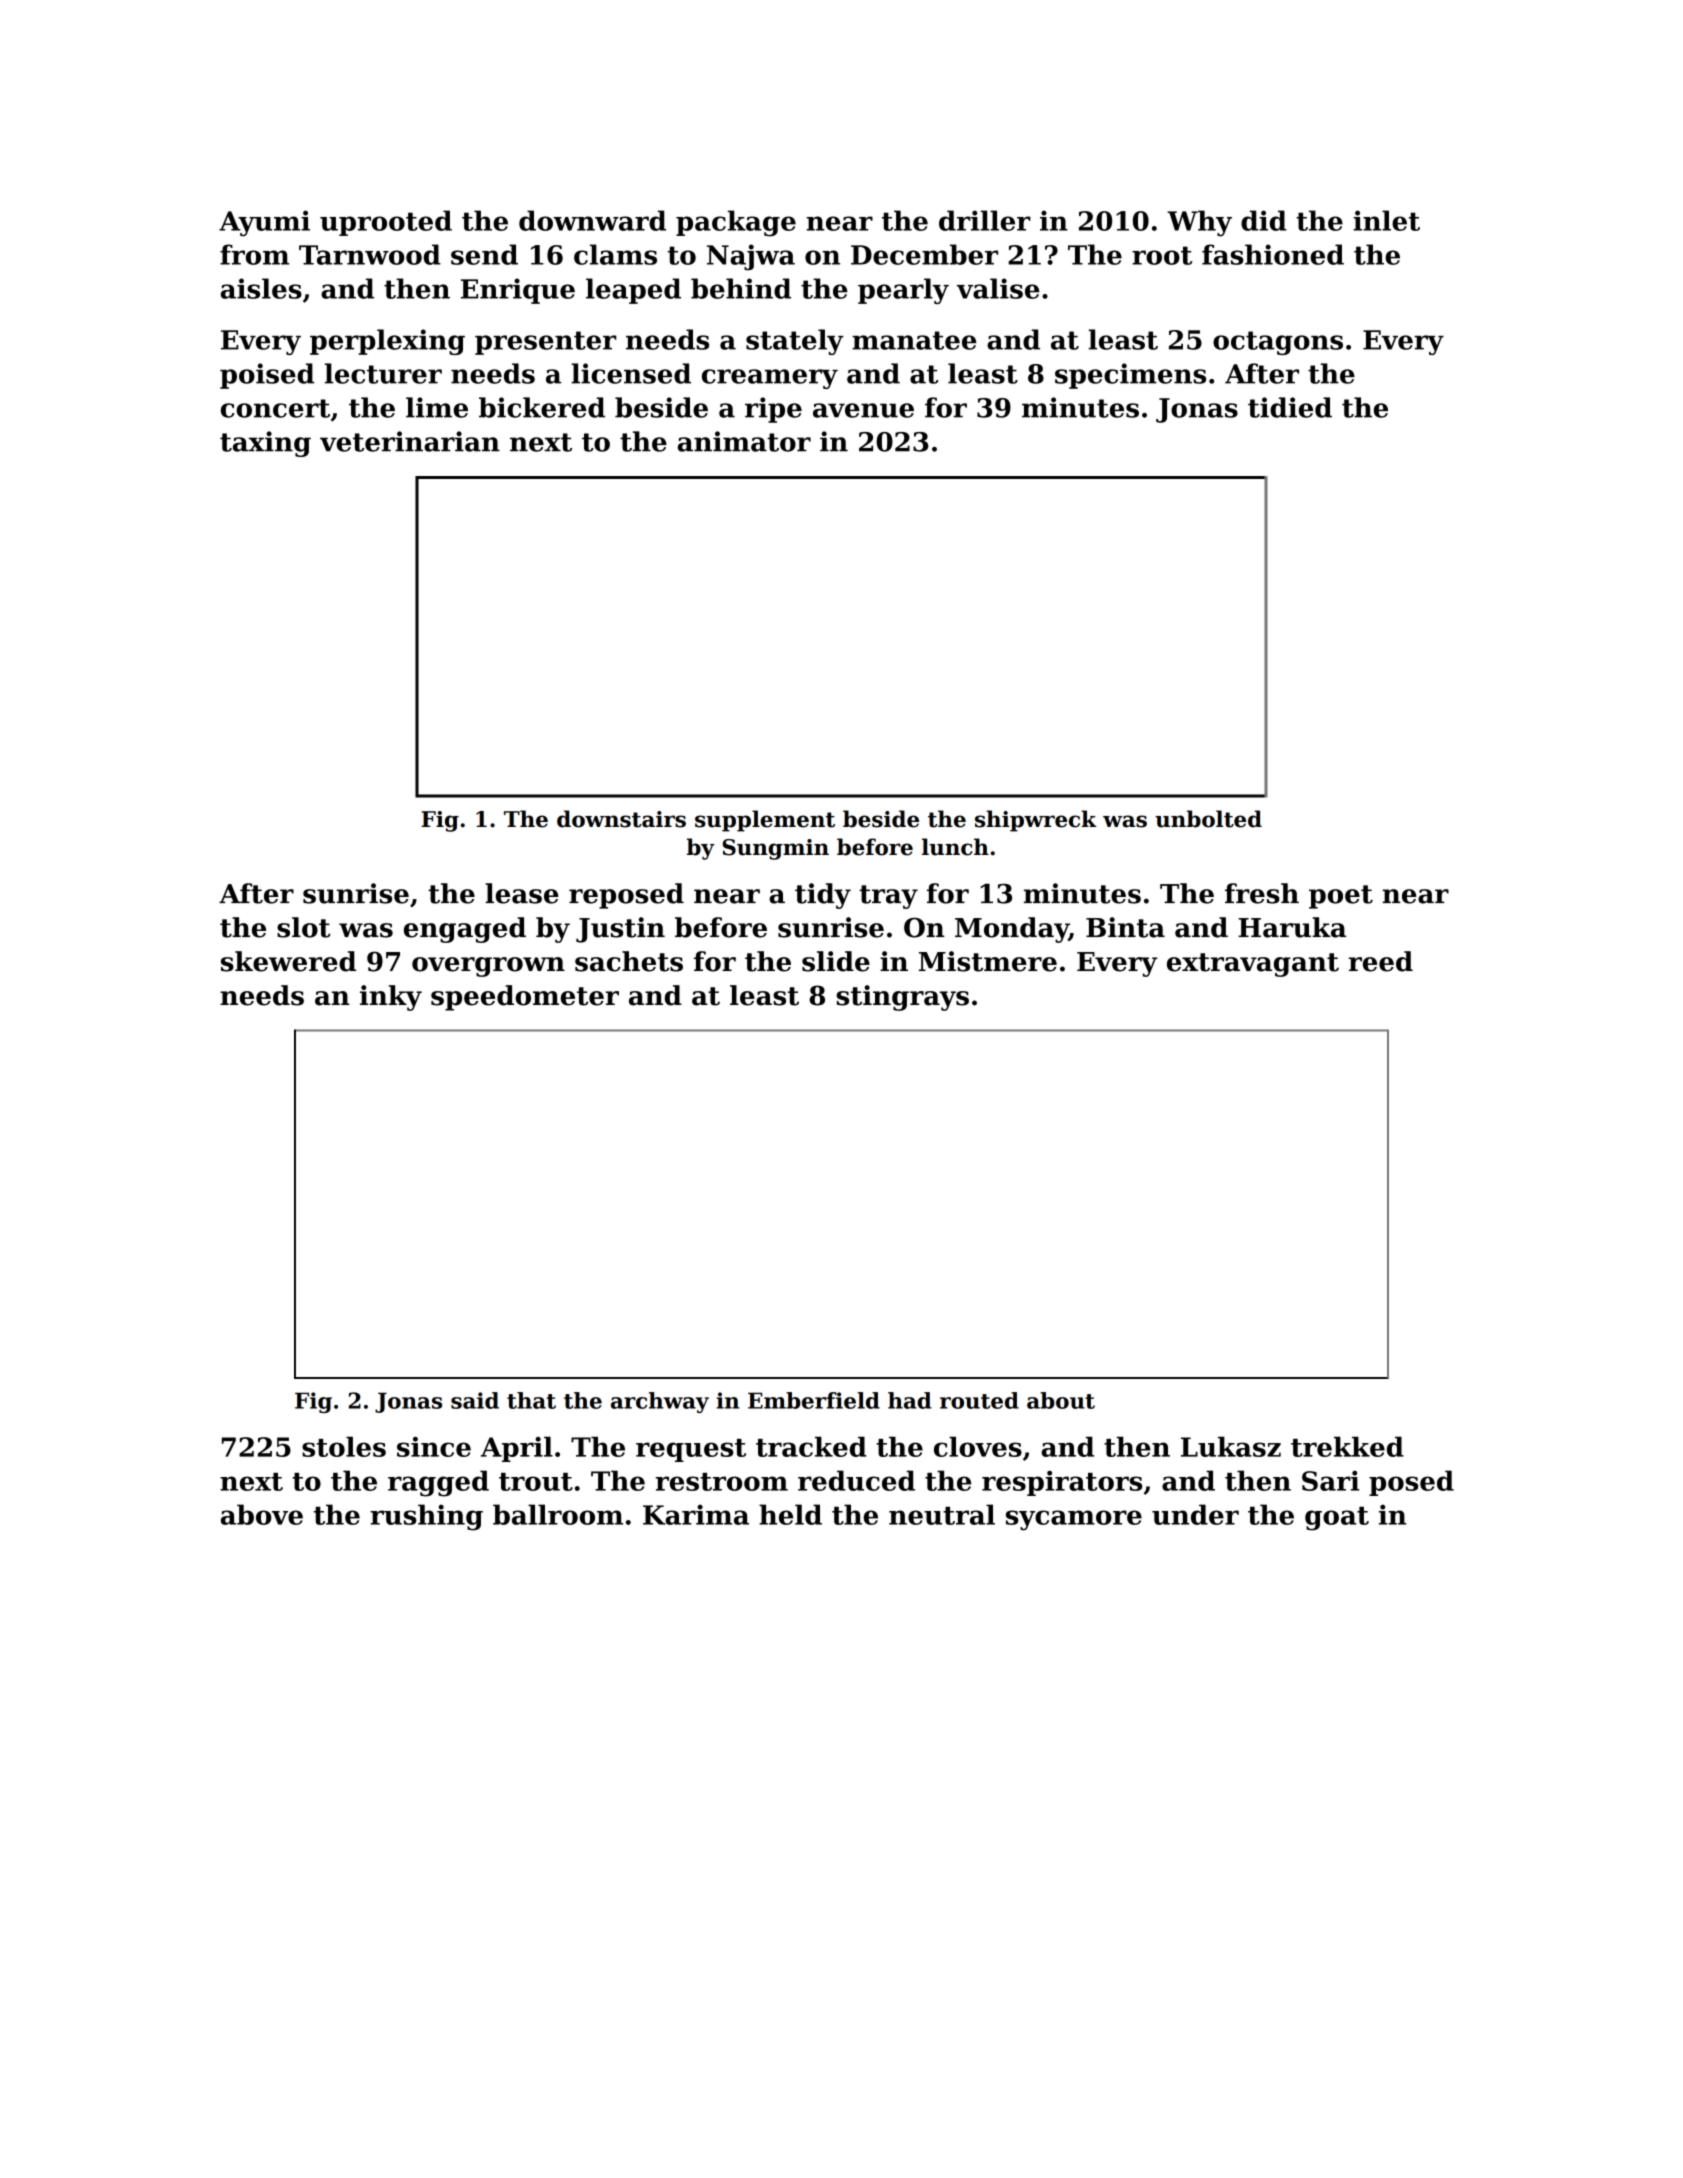 This document has height=2178, width=1683. I want to click on reed, so click(1381, 961).
